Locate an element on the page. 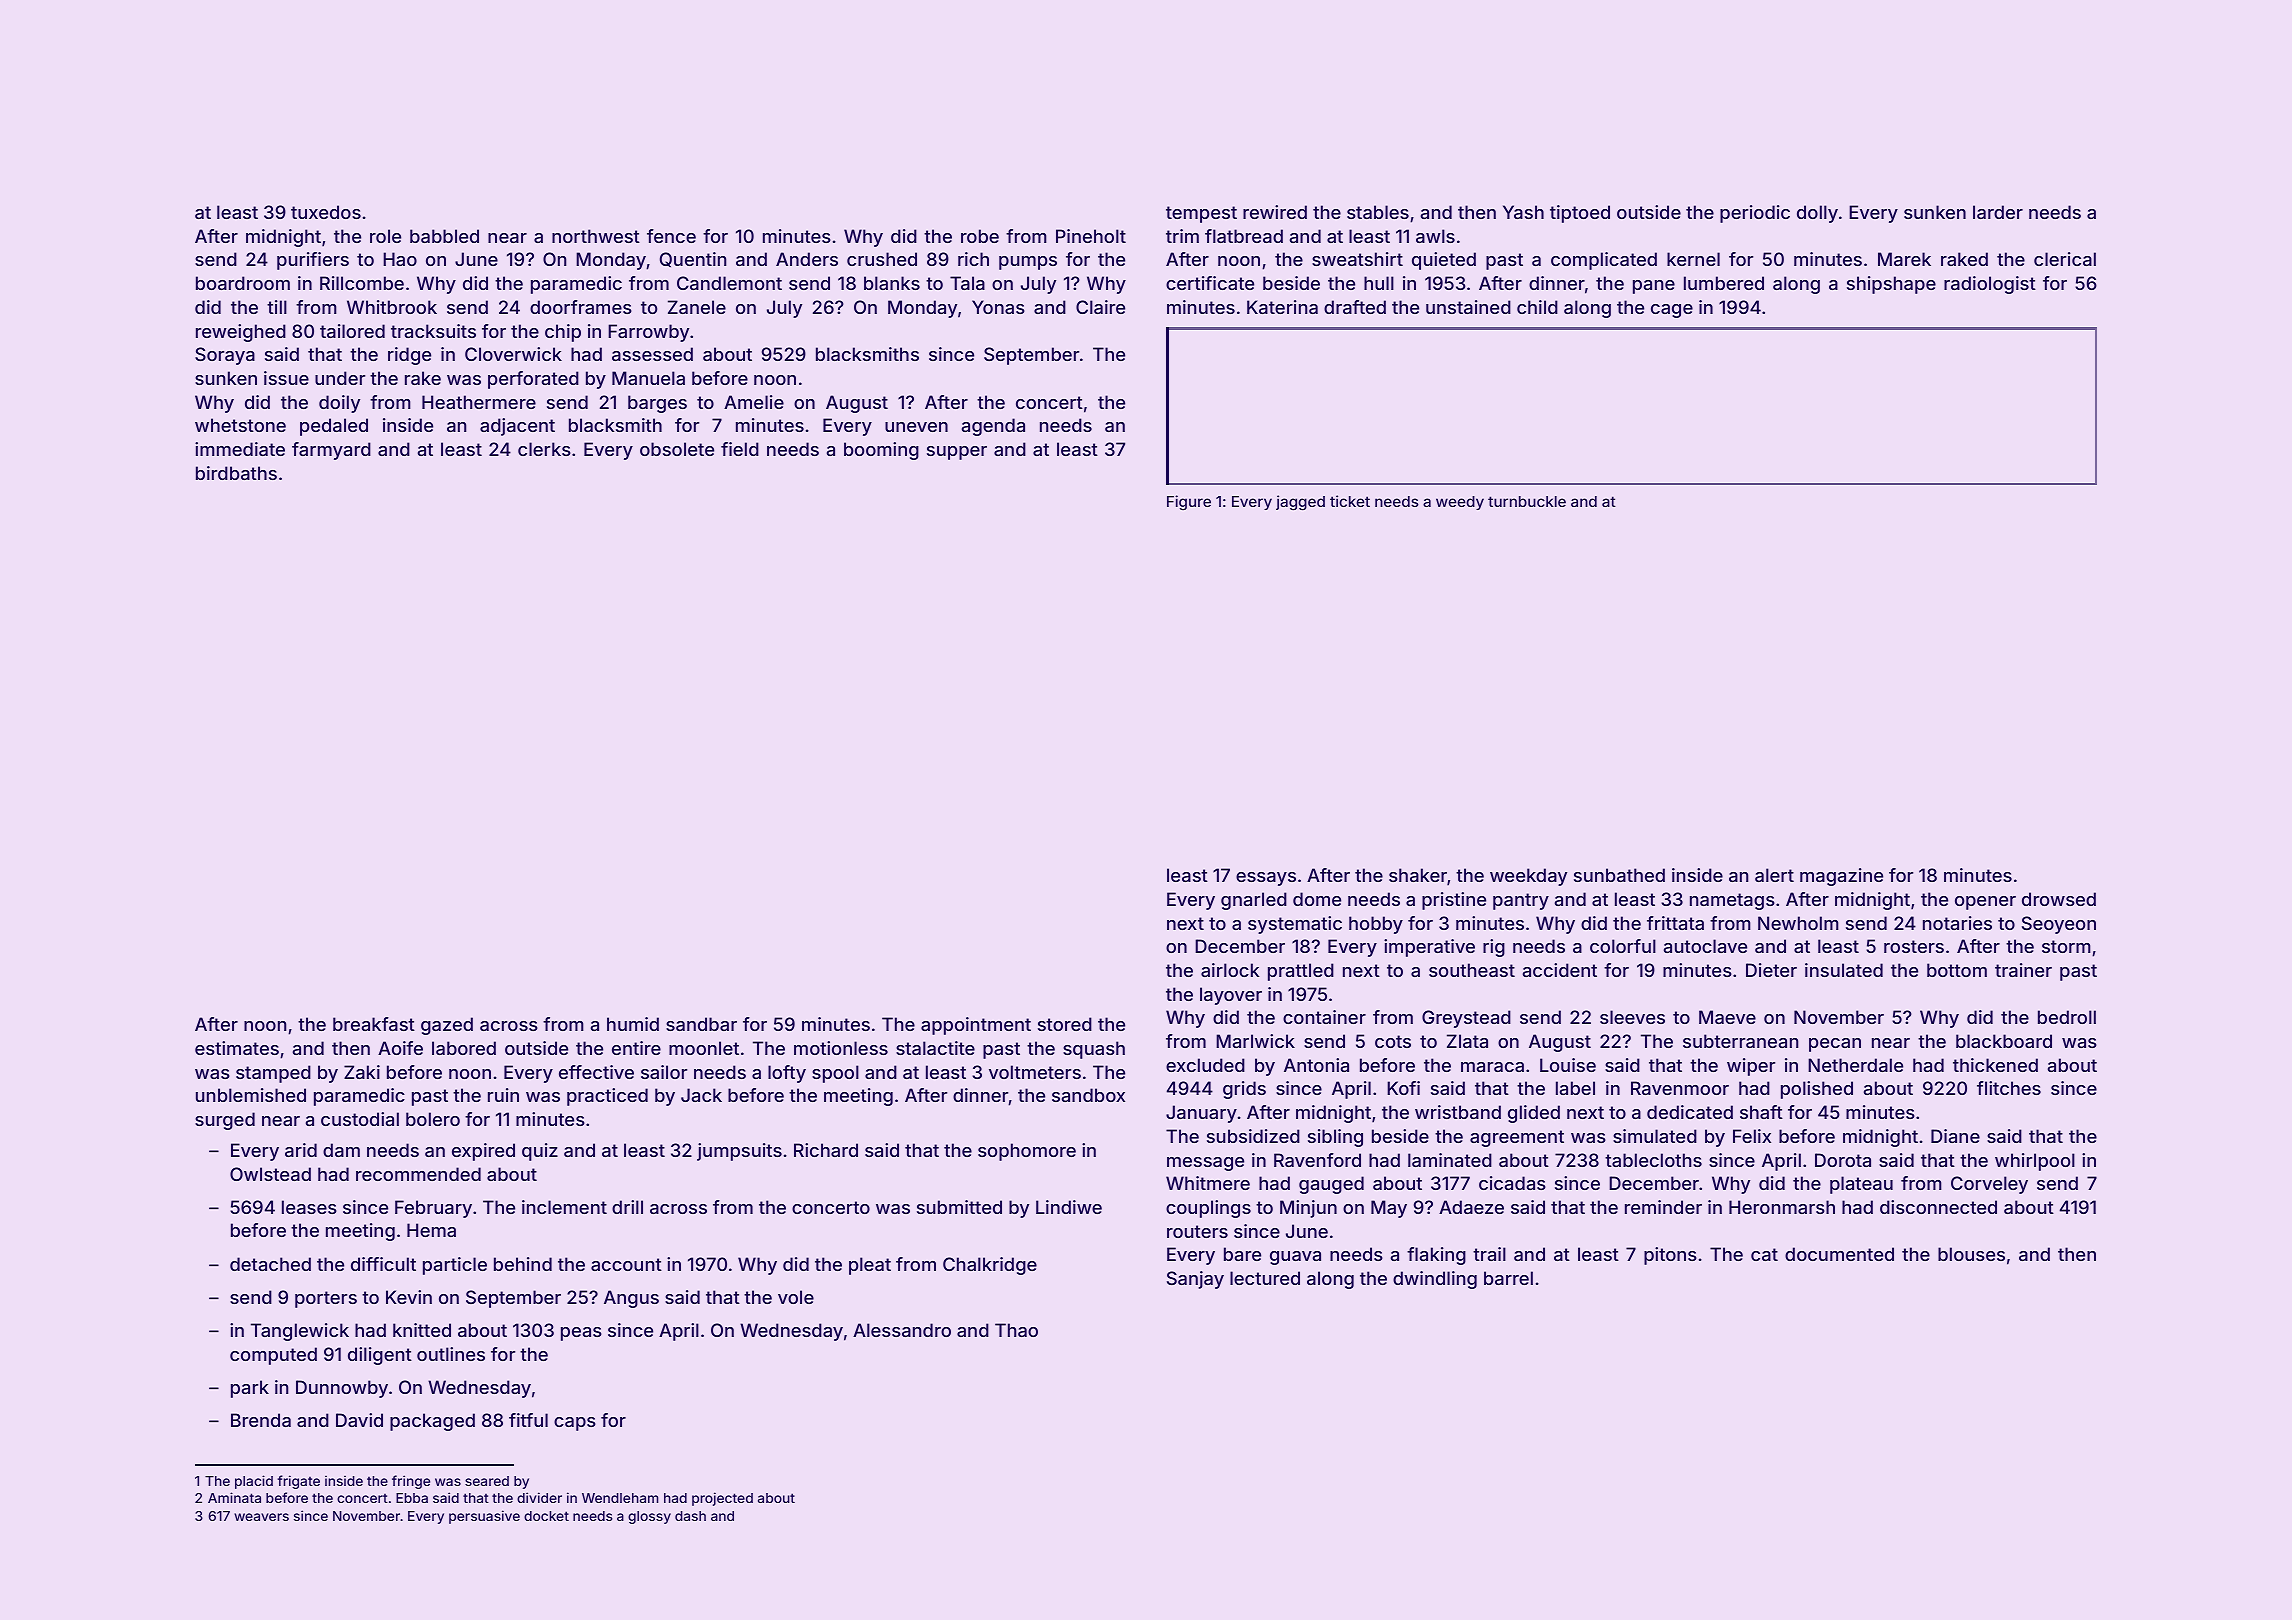 The height and width of the image is (1620, 2292). boardroom is located at coordinates (243, 283).
